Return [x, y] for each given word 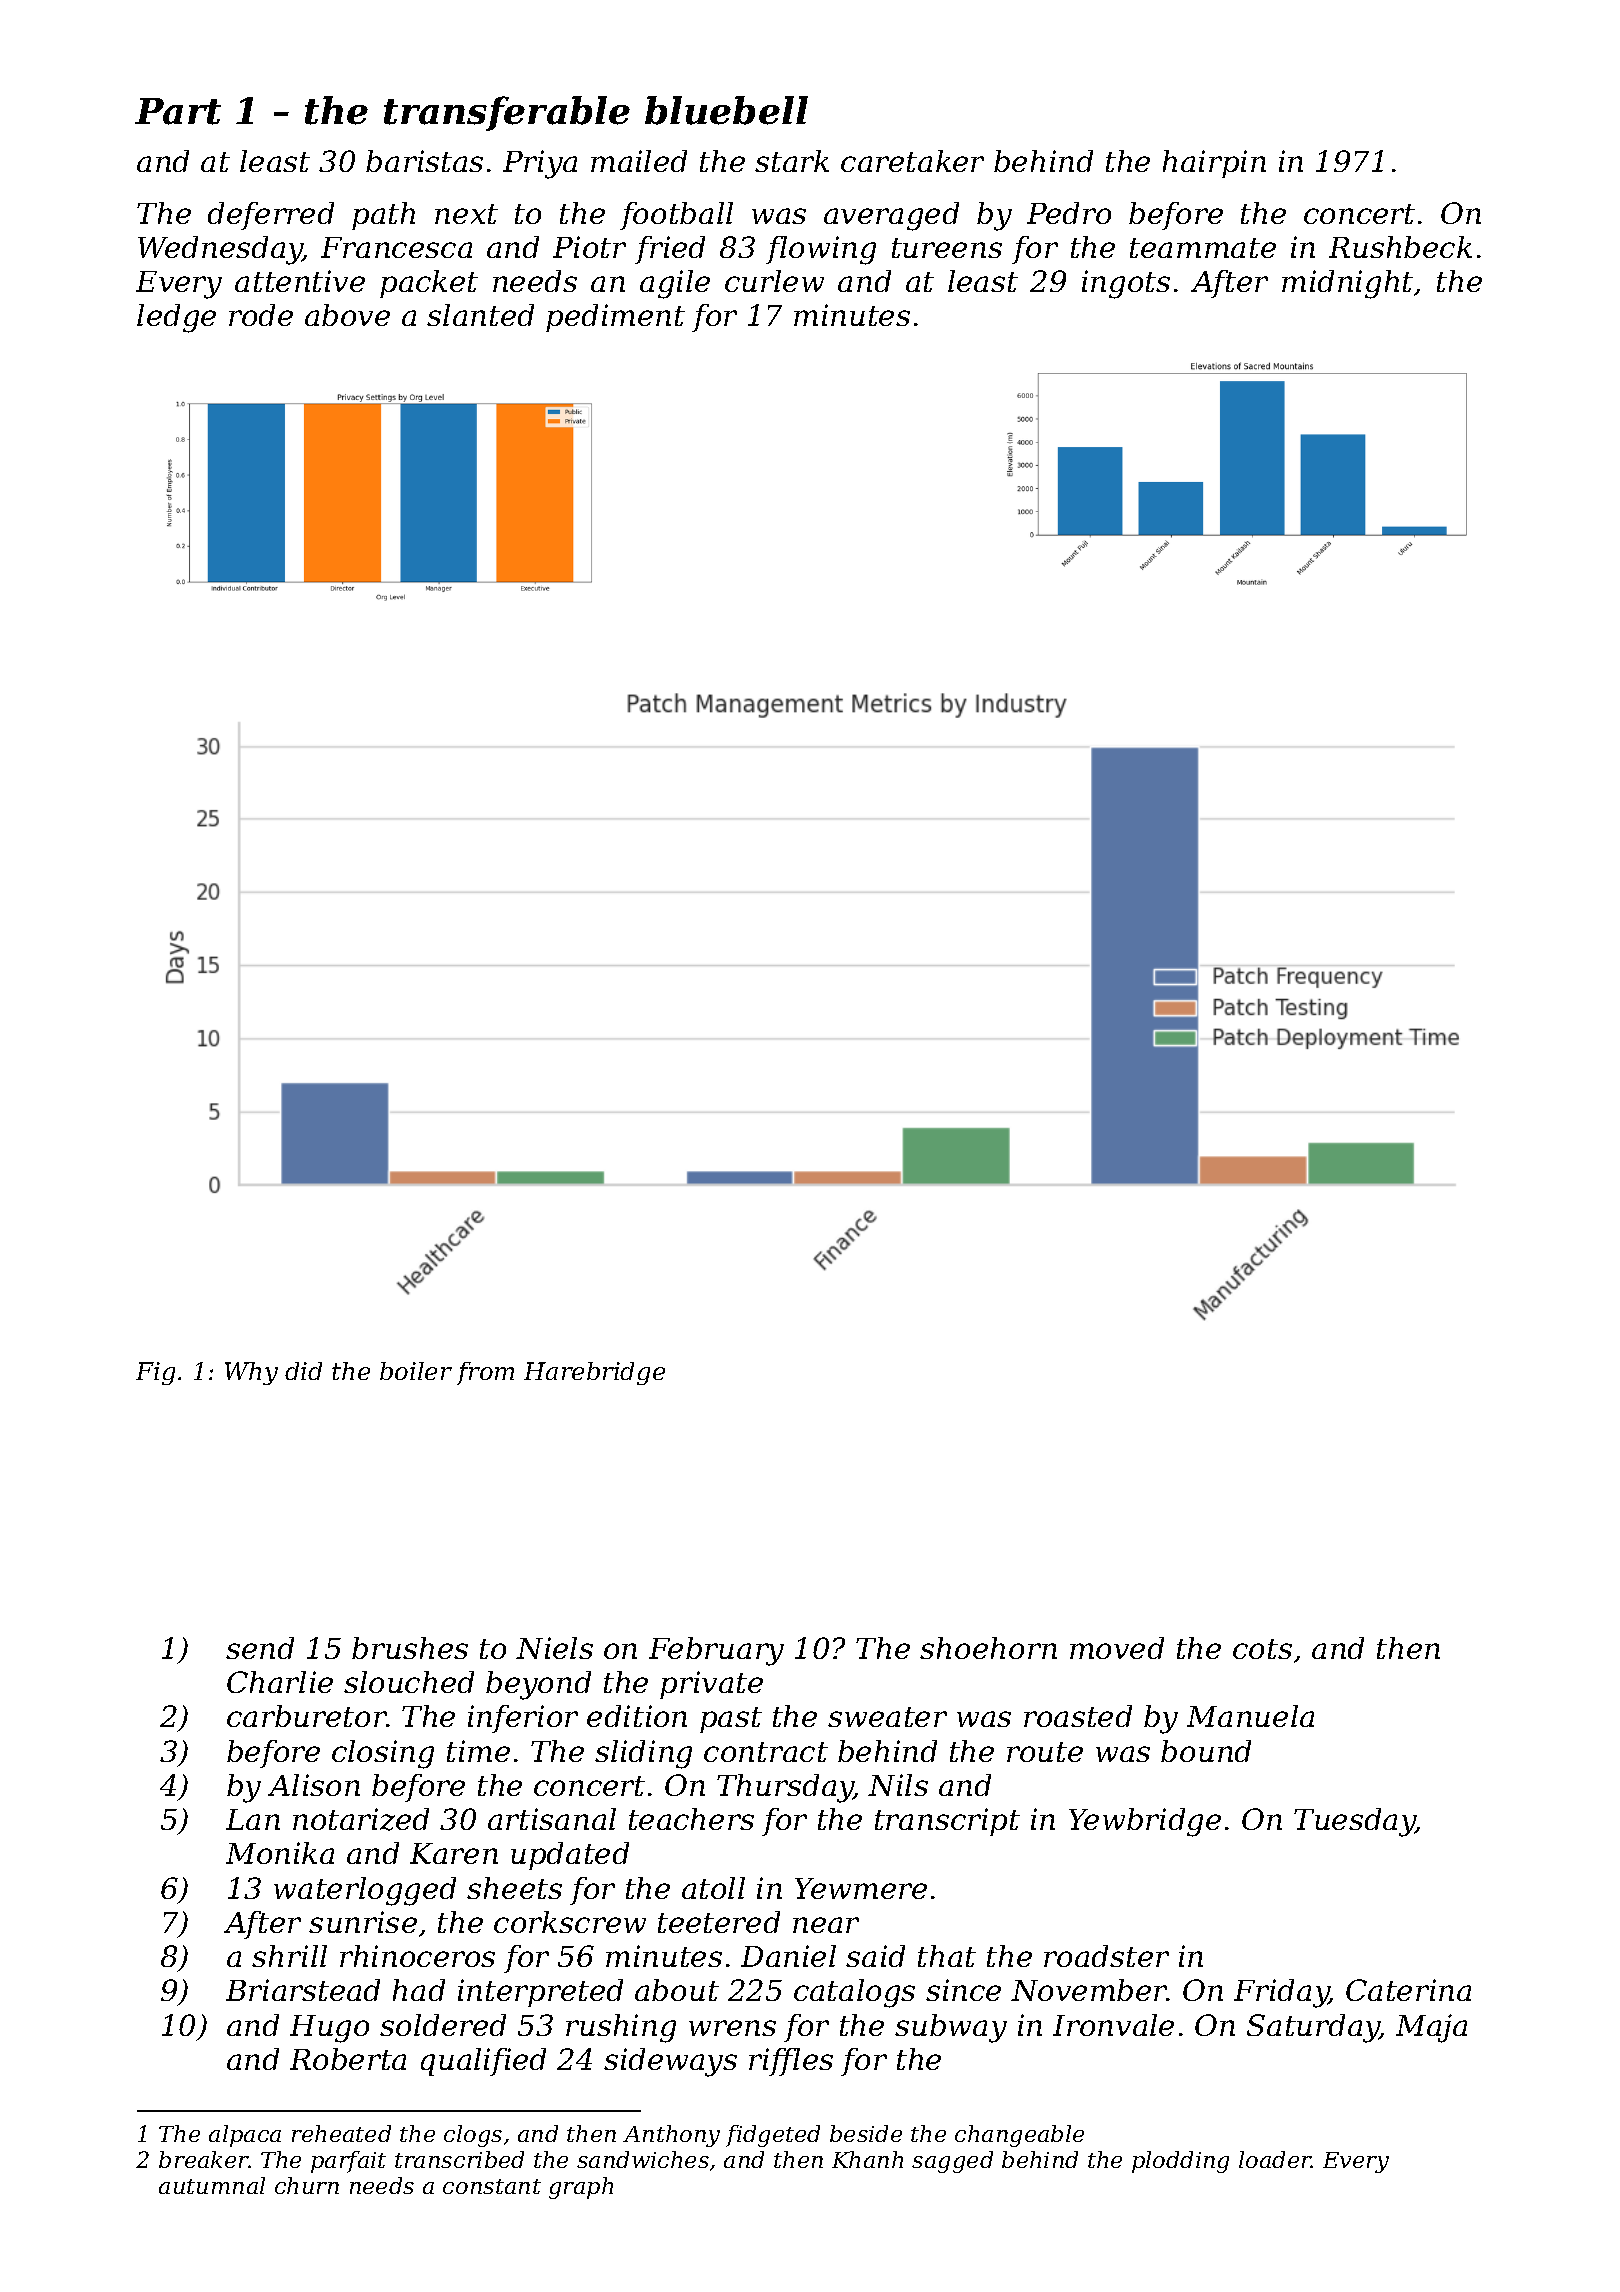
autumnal [212, 2185]
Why [251, 1373]
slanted [480, 315]
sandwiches [643, 2159]
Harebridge [594, 1373]
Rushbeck [1400, 247]
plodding [1180, 2162]
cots [1262, 1649]
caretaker [912, 161]
